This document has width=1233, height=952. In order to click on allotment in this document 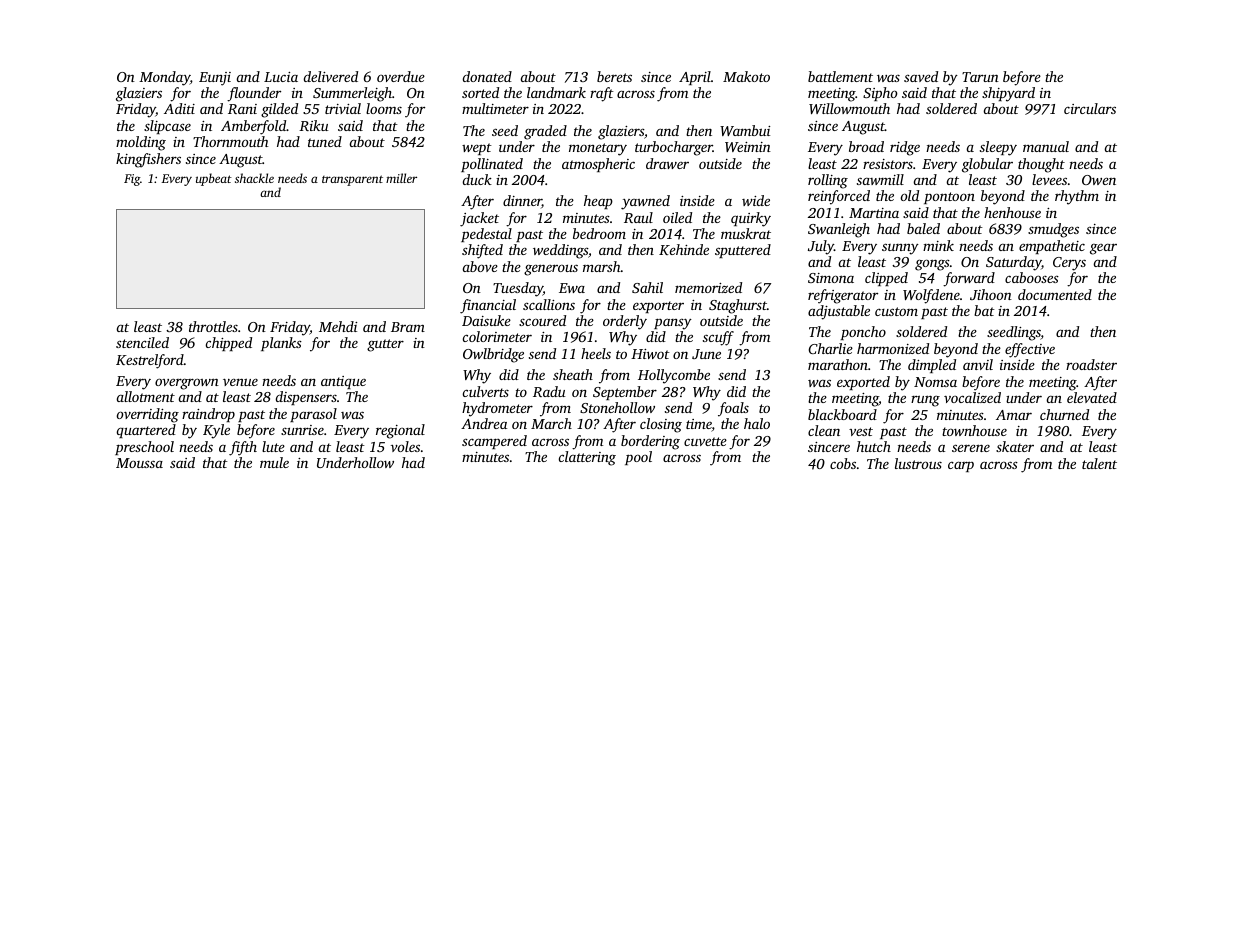, I will do `click(146, 396)`.
